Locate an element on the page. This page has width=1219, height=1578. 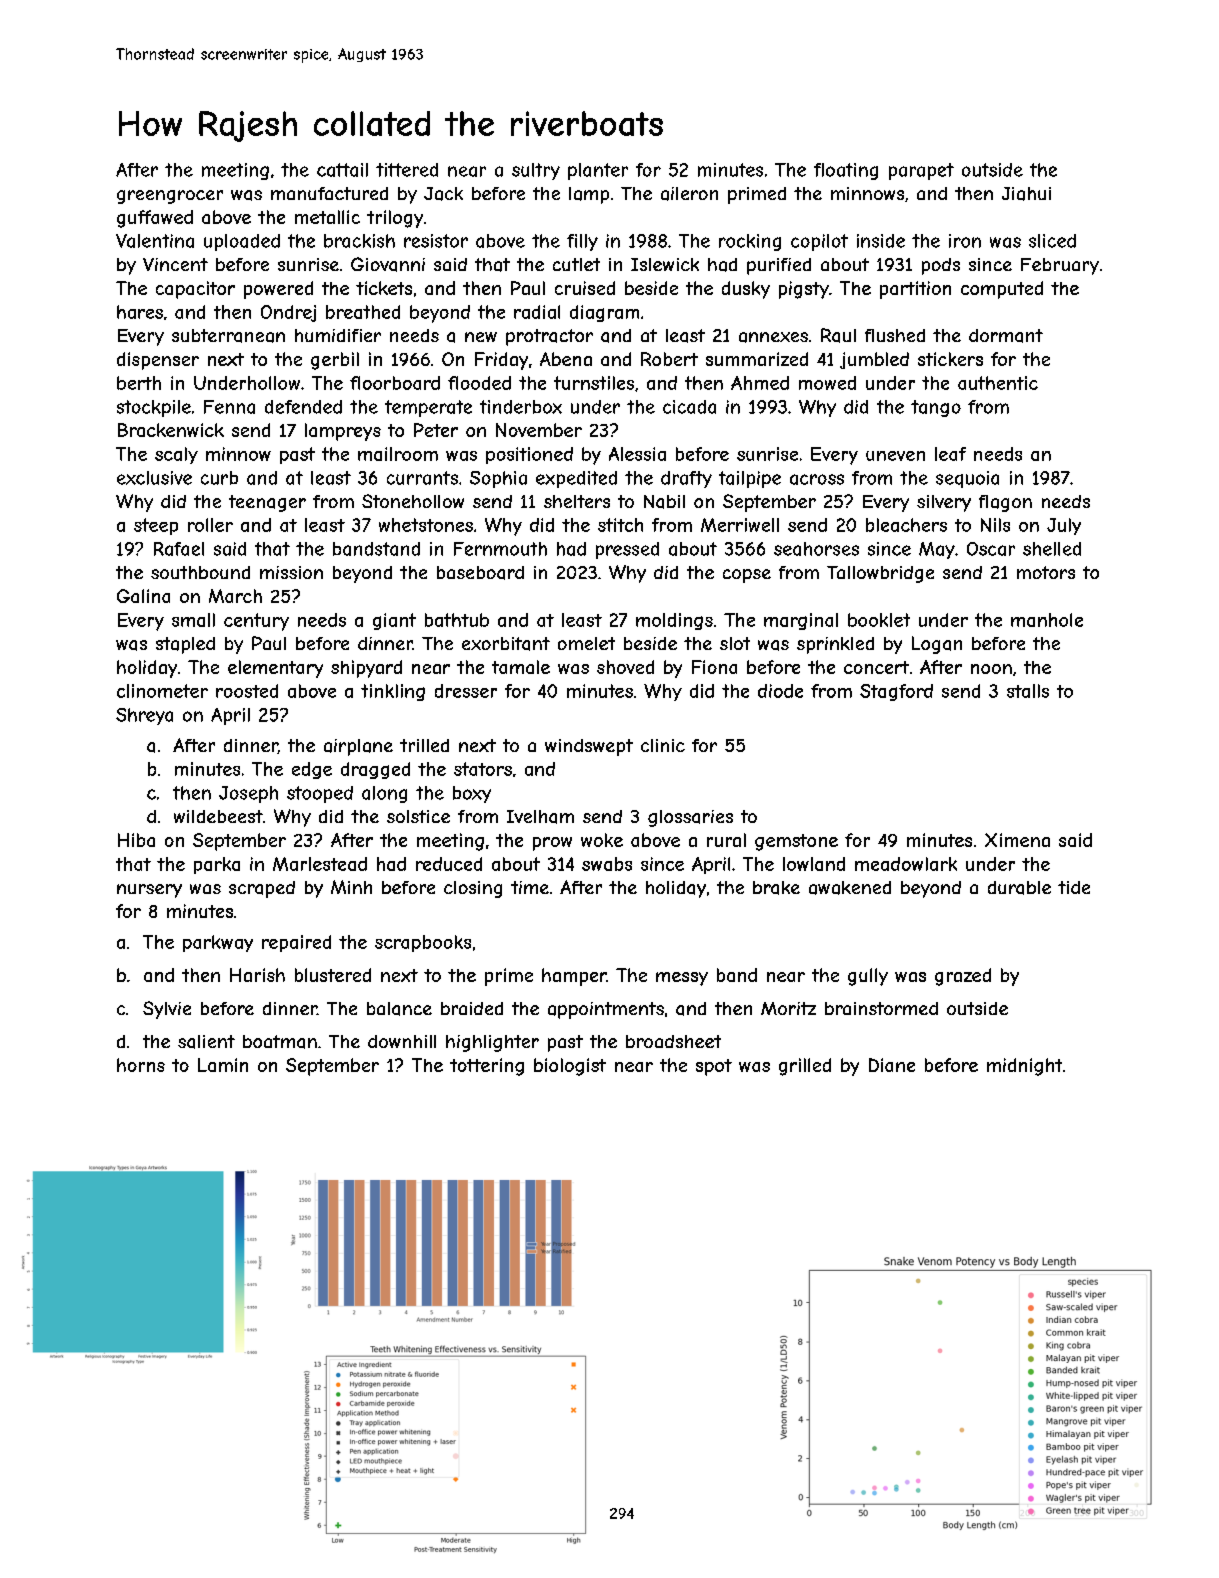
balance is located at coordinates (399, 1009).
